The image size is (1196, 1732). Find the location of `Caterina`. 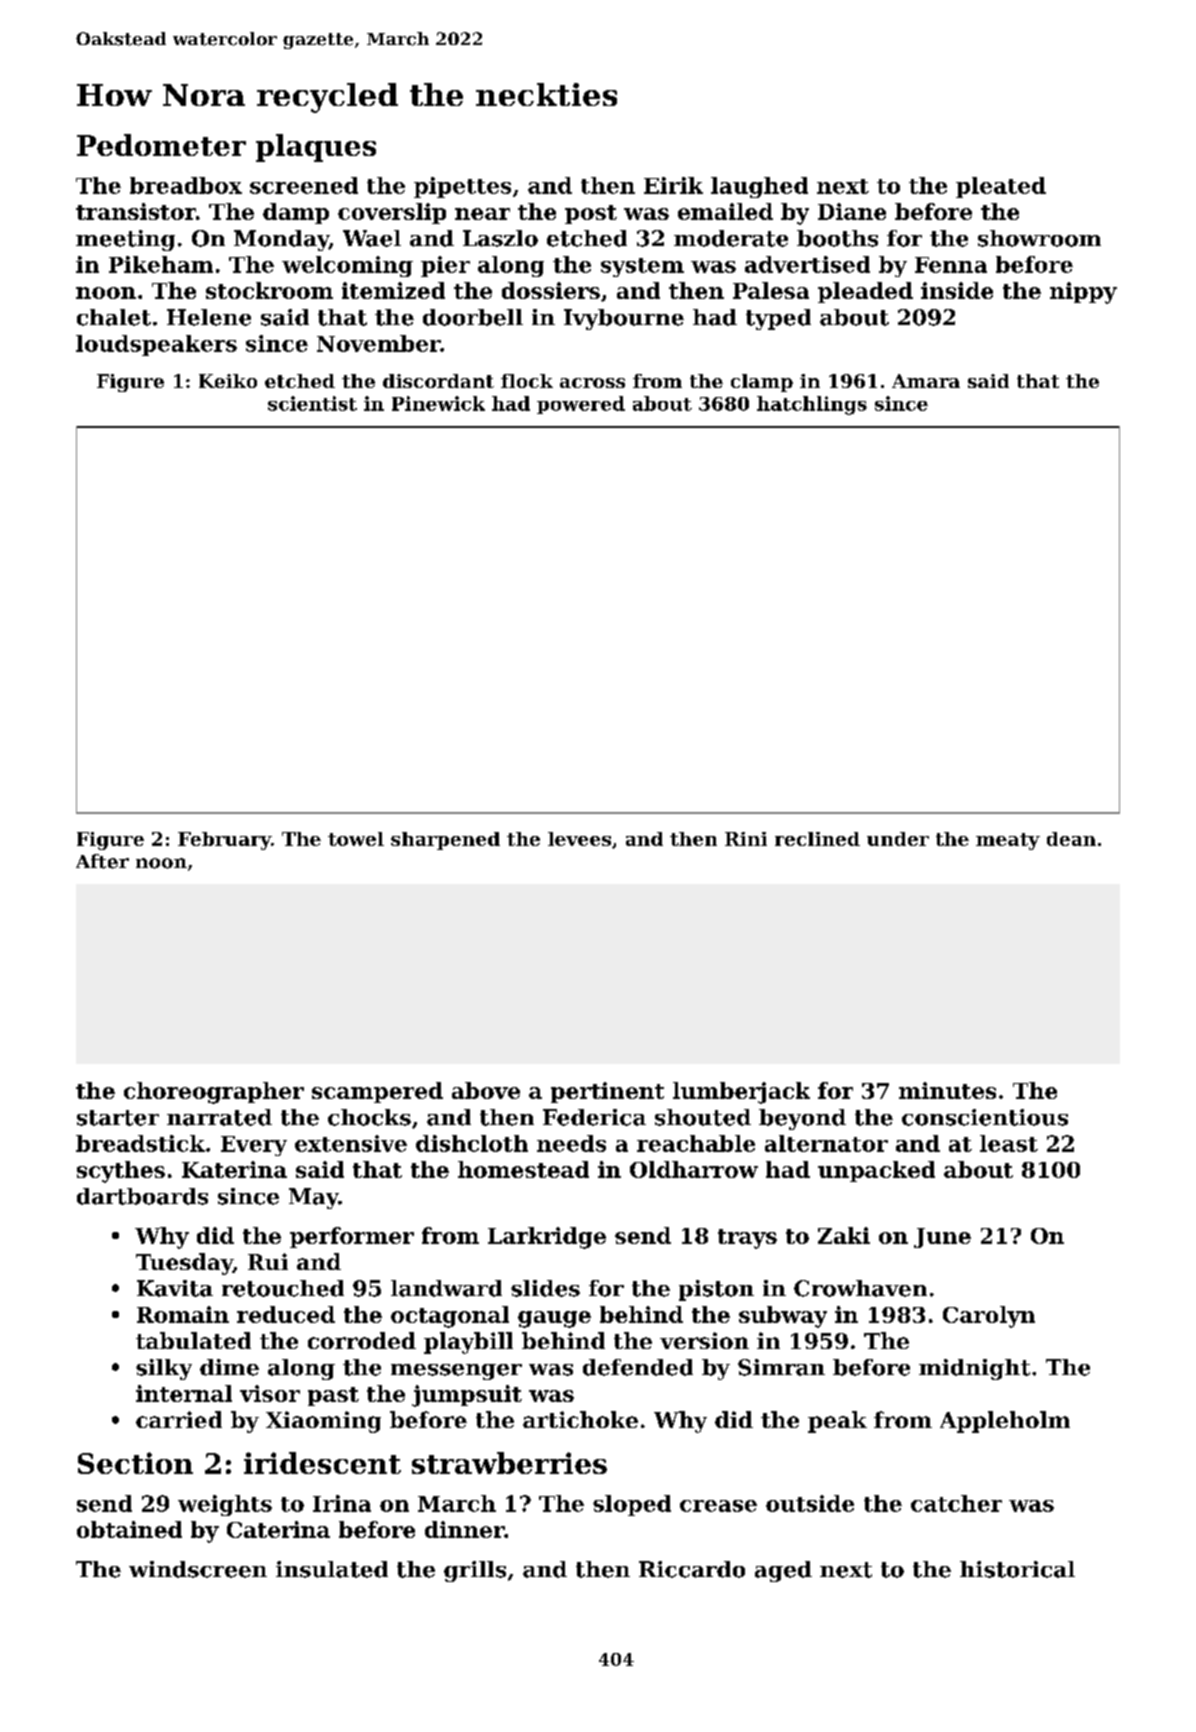

Caterina is located at coordinates (278, 1529).
